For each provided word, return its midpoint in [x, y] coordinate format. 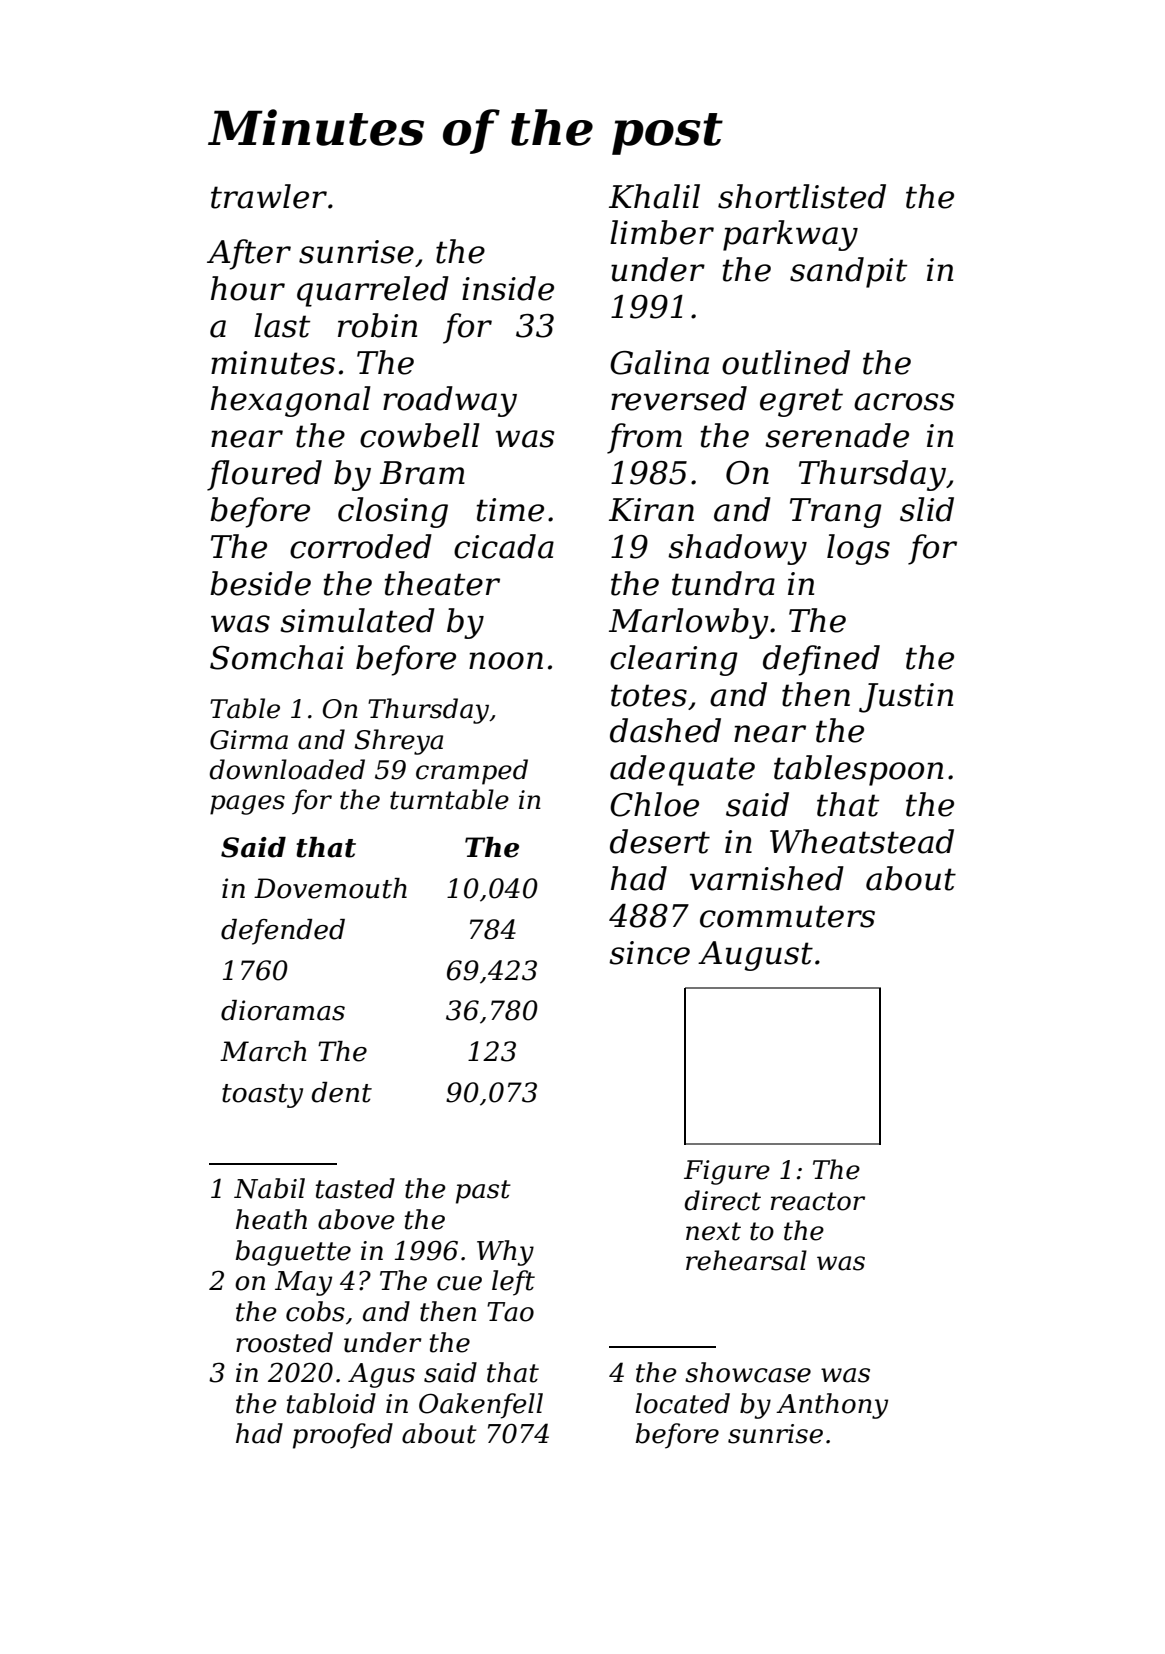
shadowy [737, 549]
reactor [818, 1201]
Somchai [277, 657]
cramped [472, 772]
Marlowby [689, 623]
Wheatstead [862, 841]
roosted [284, 1342]
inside [508, 288]
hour [248, 288]
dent [342, 1092]
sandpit [848, 272]
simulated [357, 620]
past [483, 1192]
